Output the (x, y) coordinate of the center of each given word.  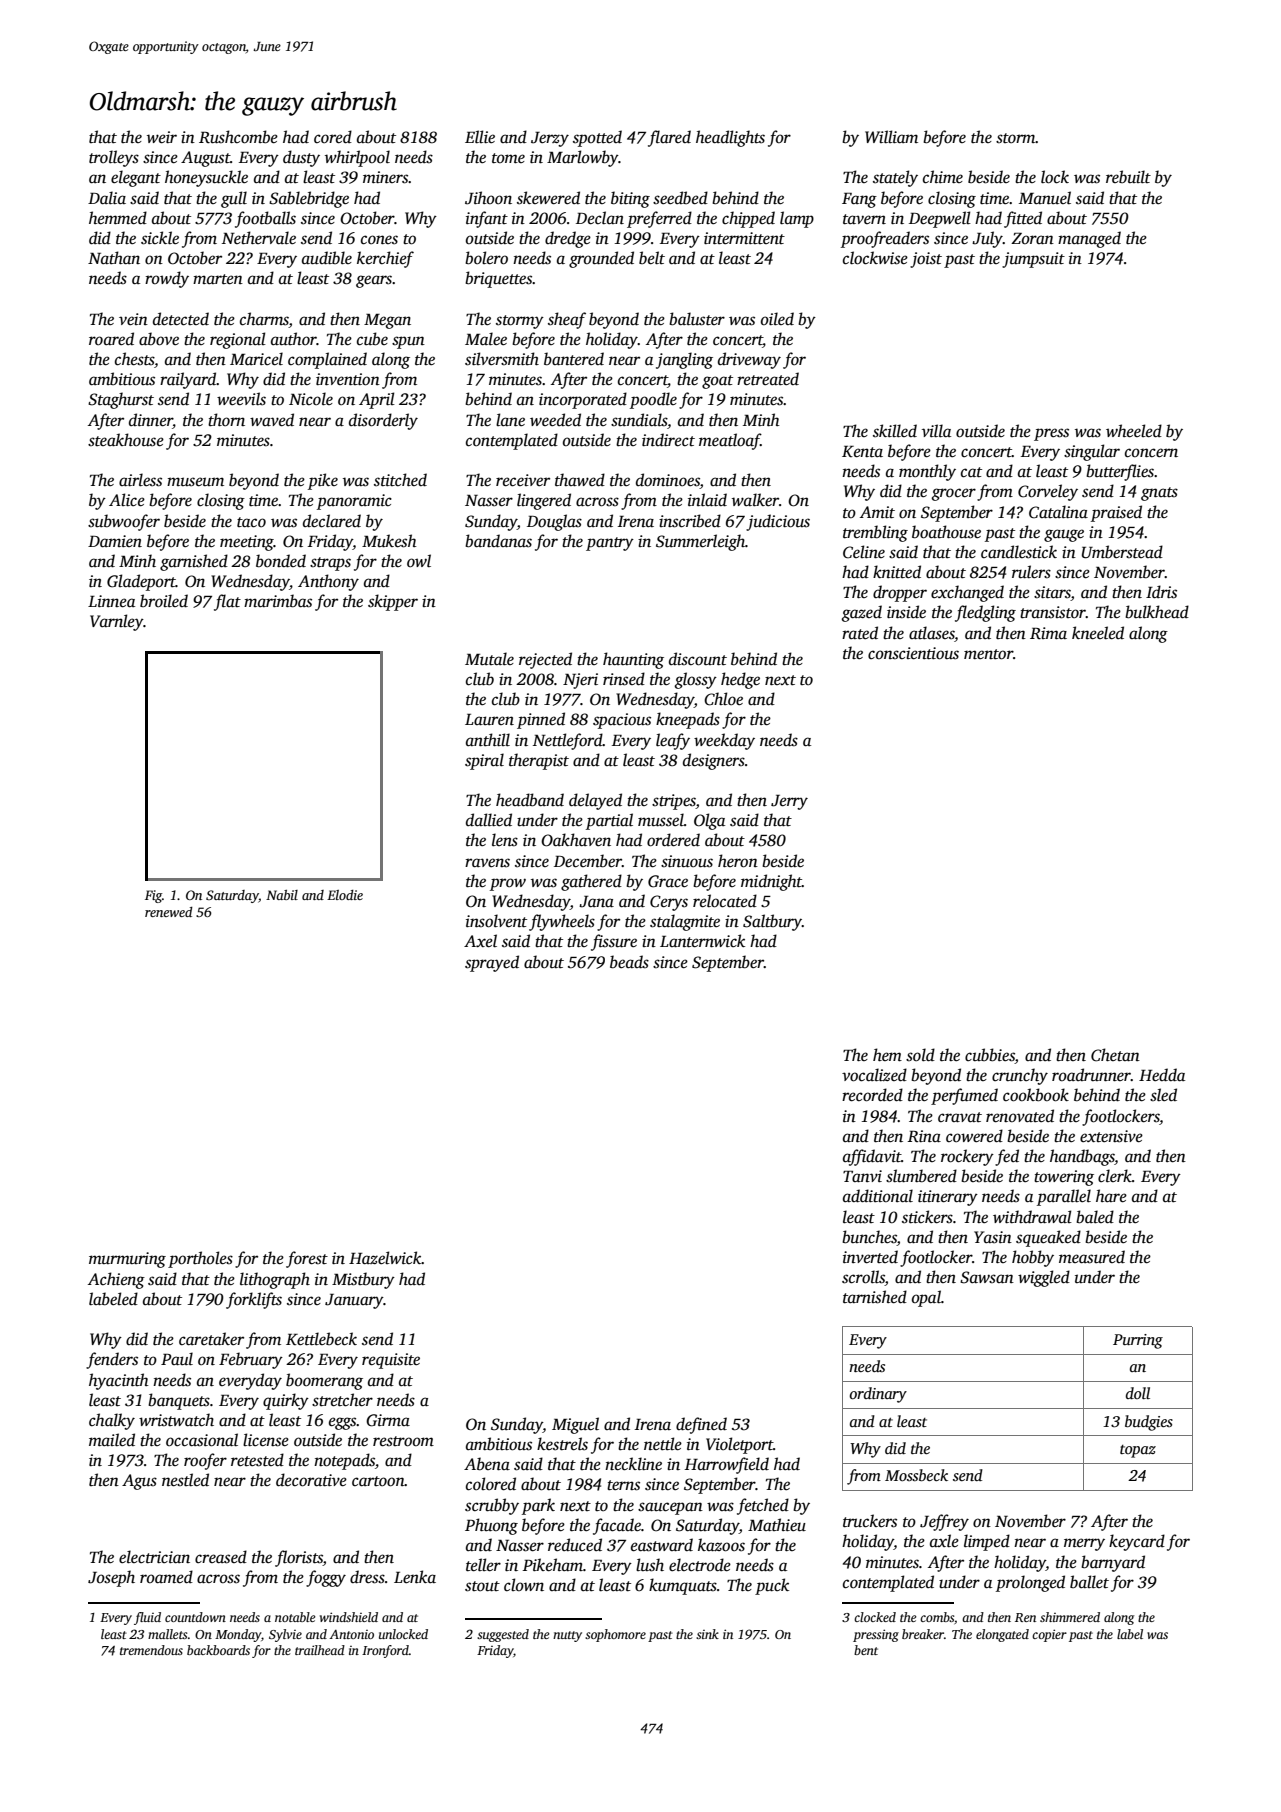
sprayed (492, 963)
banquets (179, 1401)
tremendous (151, 1650)
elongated (1002, 1635)
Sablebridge (309, 199)
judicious (778, 522)
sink (707, 1634)
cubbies (990, 1056)
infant (487, 219)
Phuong (491, 1526)
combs (937, 1617)
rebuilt (1128, 177)
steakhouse (126, 440)
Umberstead (1122, 552)
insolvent (496, 921)
